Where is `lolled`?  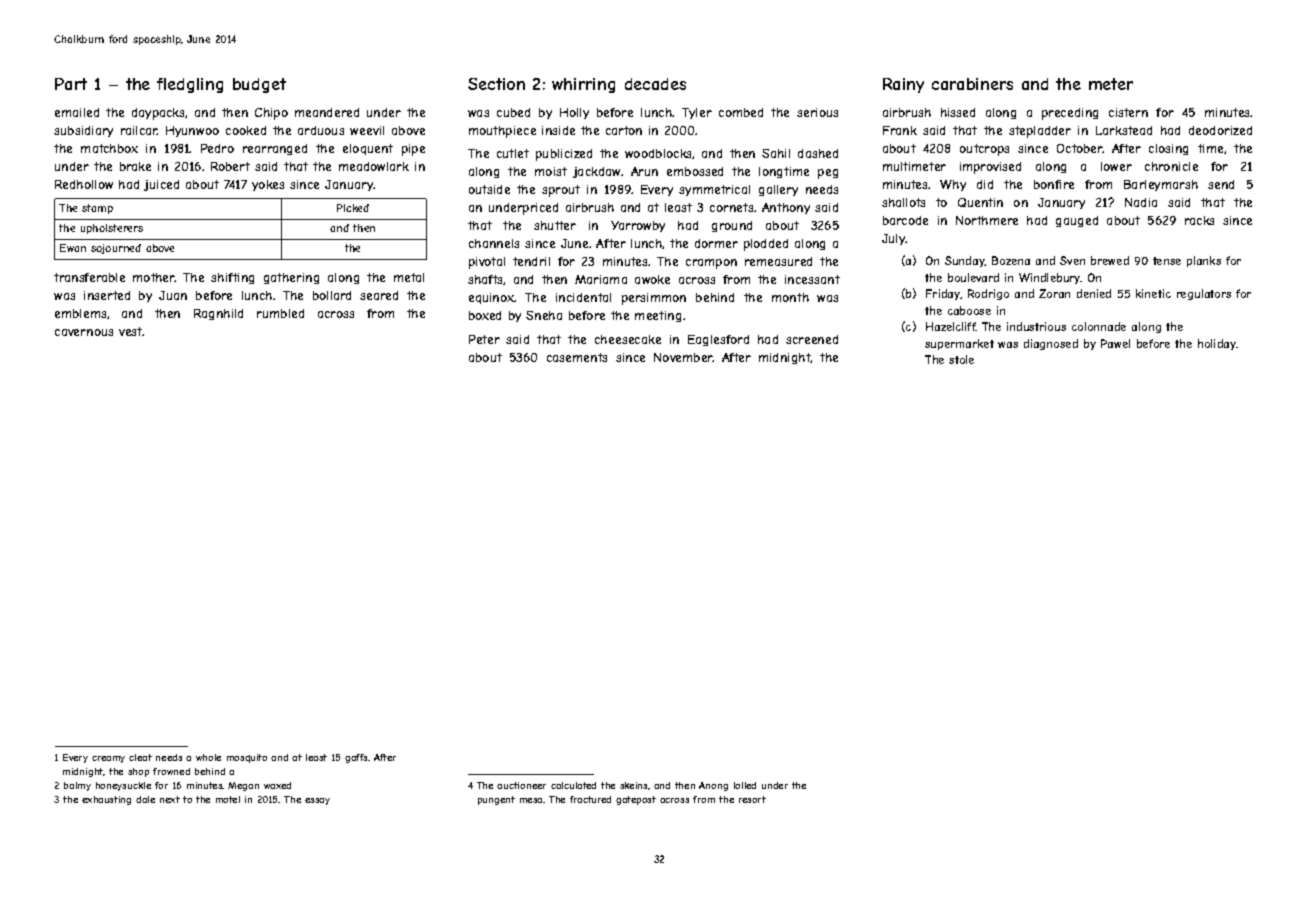 lolled is located at coordinates (745, 785).
